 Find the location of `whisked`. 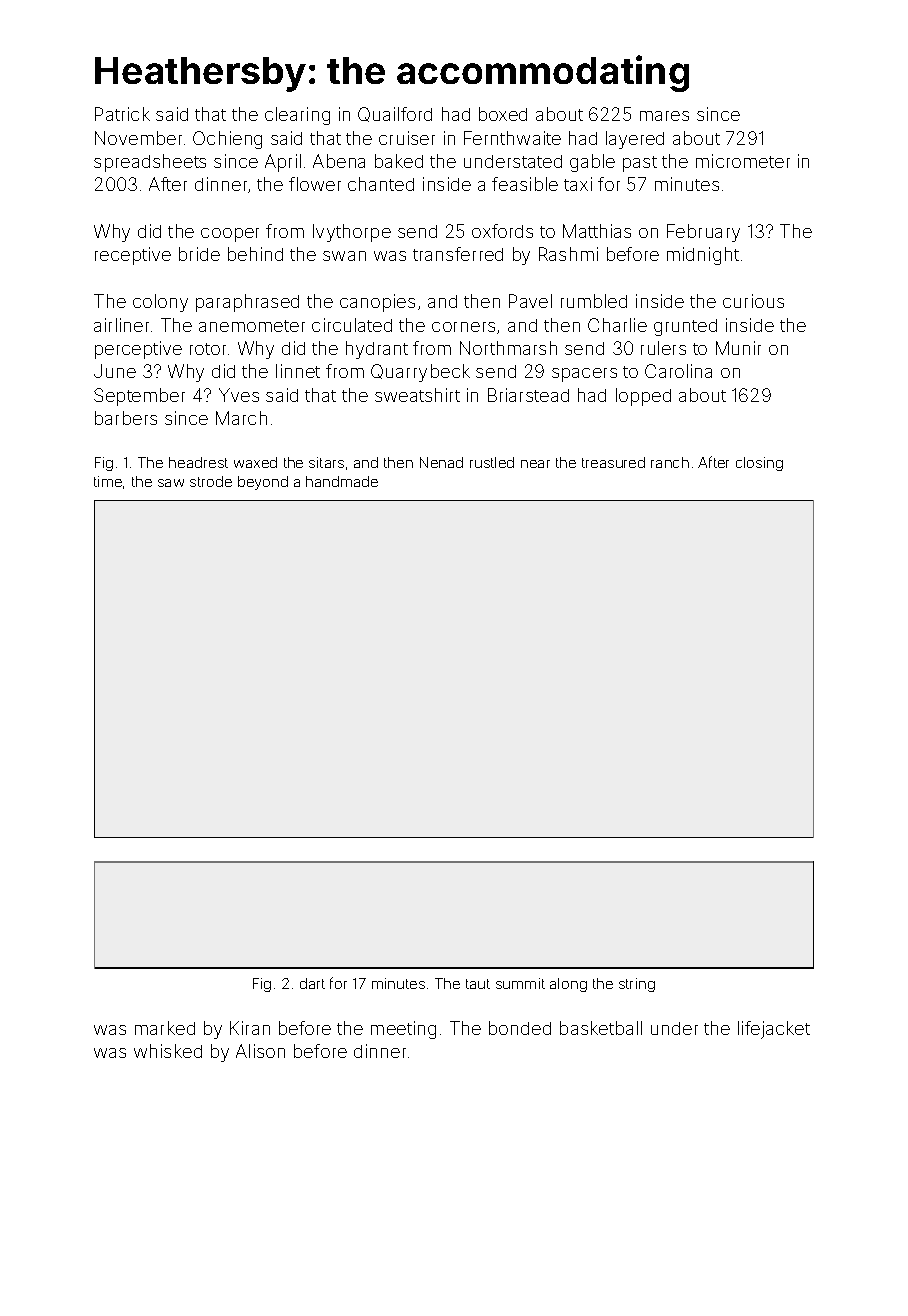

whisked is located at coordinates (168, 1051).
